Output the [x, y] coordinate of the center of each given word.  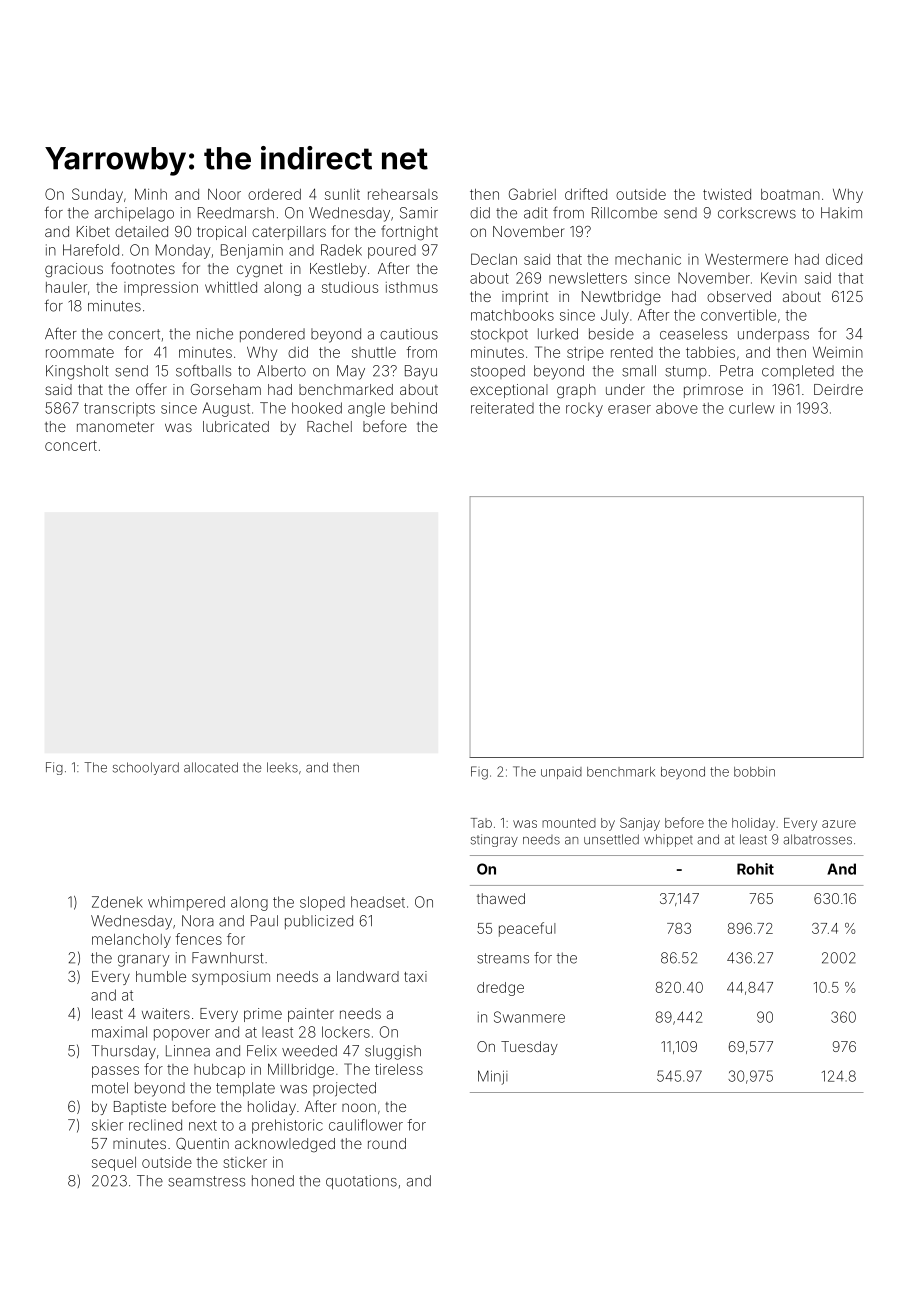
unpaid [561, 773]
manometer [115, 427]
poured [392, 252]
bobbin [754, 772]
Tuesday [529, 1048]
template [245, 1089]
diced [844, 259]
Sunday [97, 195]
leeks [282, 767]
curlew [752, 408]
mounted [569, 823]
